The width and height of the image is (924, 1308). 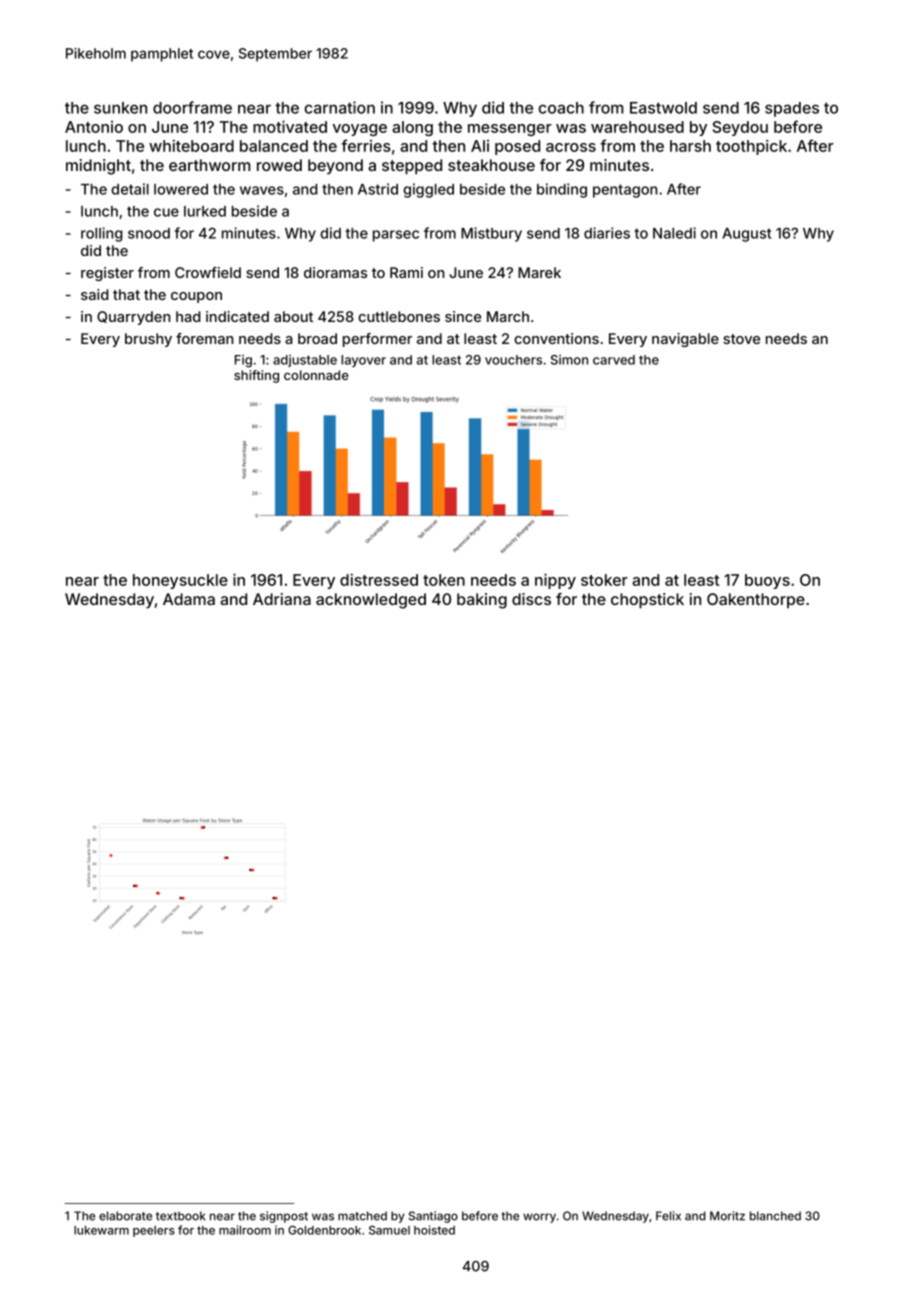 What do you see at coordinates (767, 581) in the image?
I see `buoys` at bounding box center [767, 581].
